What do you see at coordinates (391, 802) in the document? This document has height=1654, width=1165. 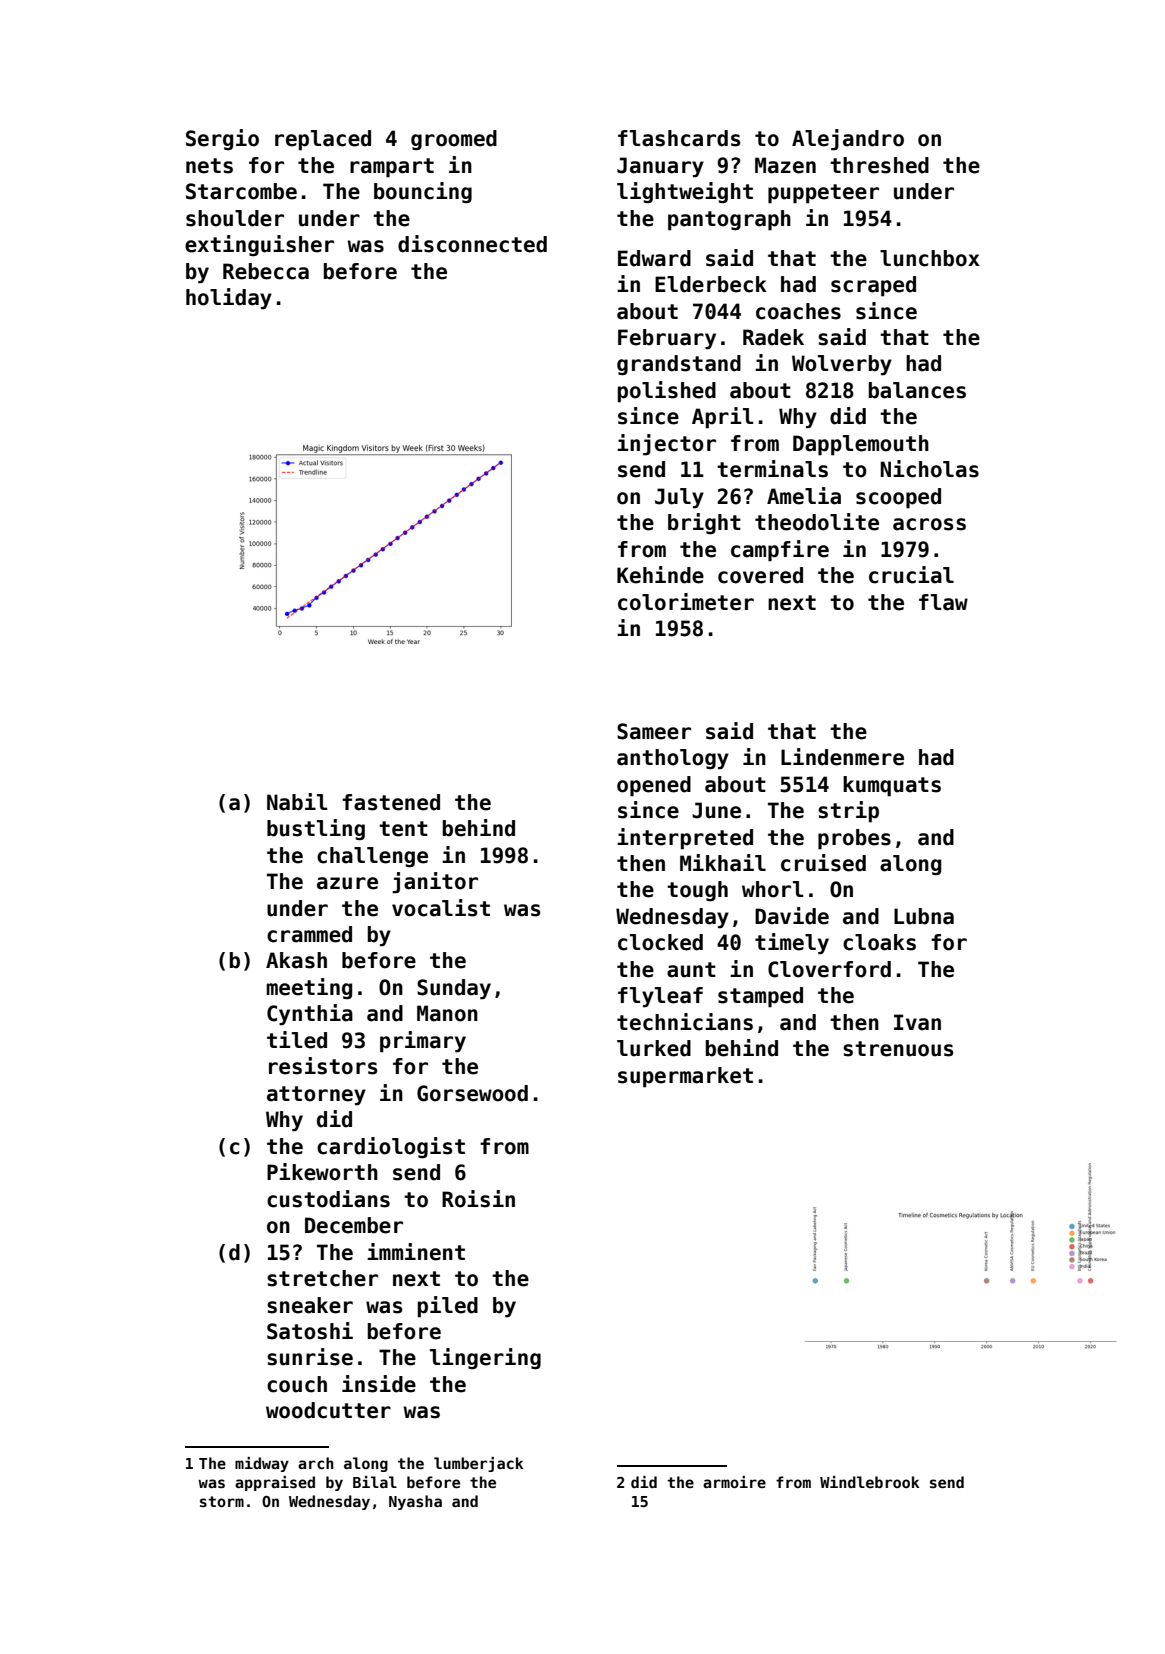 I see `fastened` at bounding box center [391, 802].
